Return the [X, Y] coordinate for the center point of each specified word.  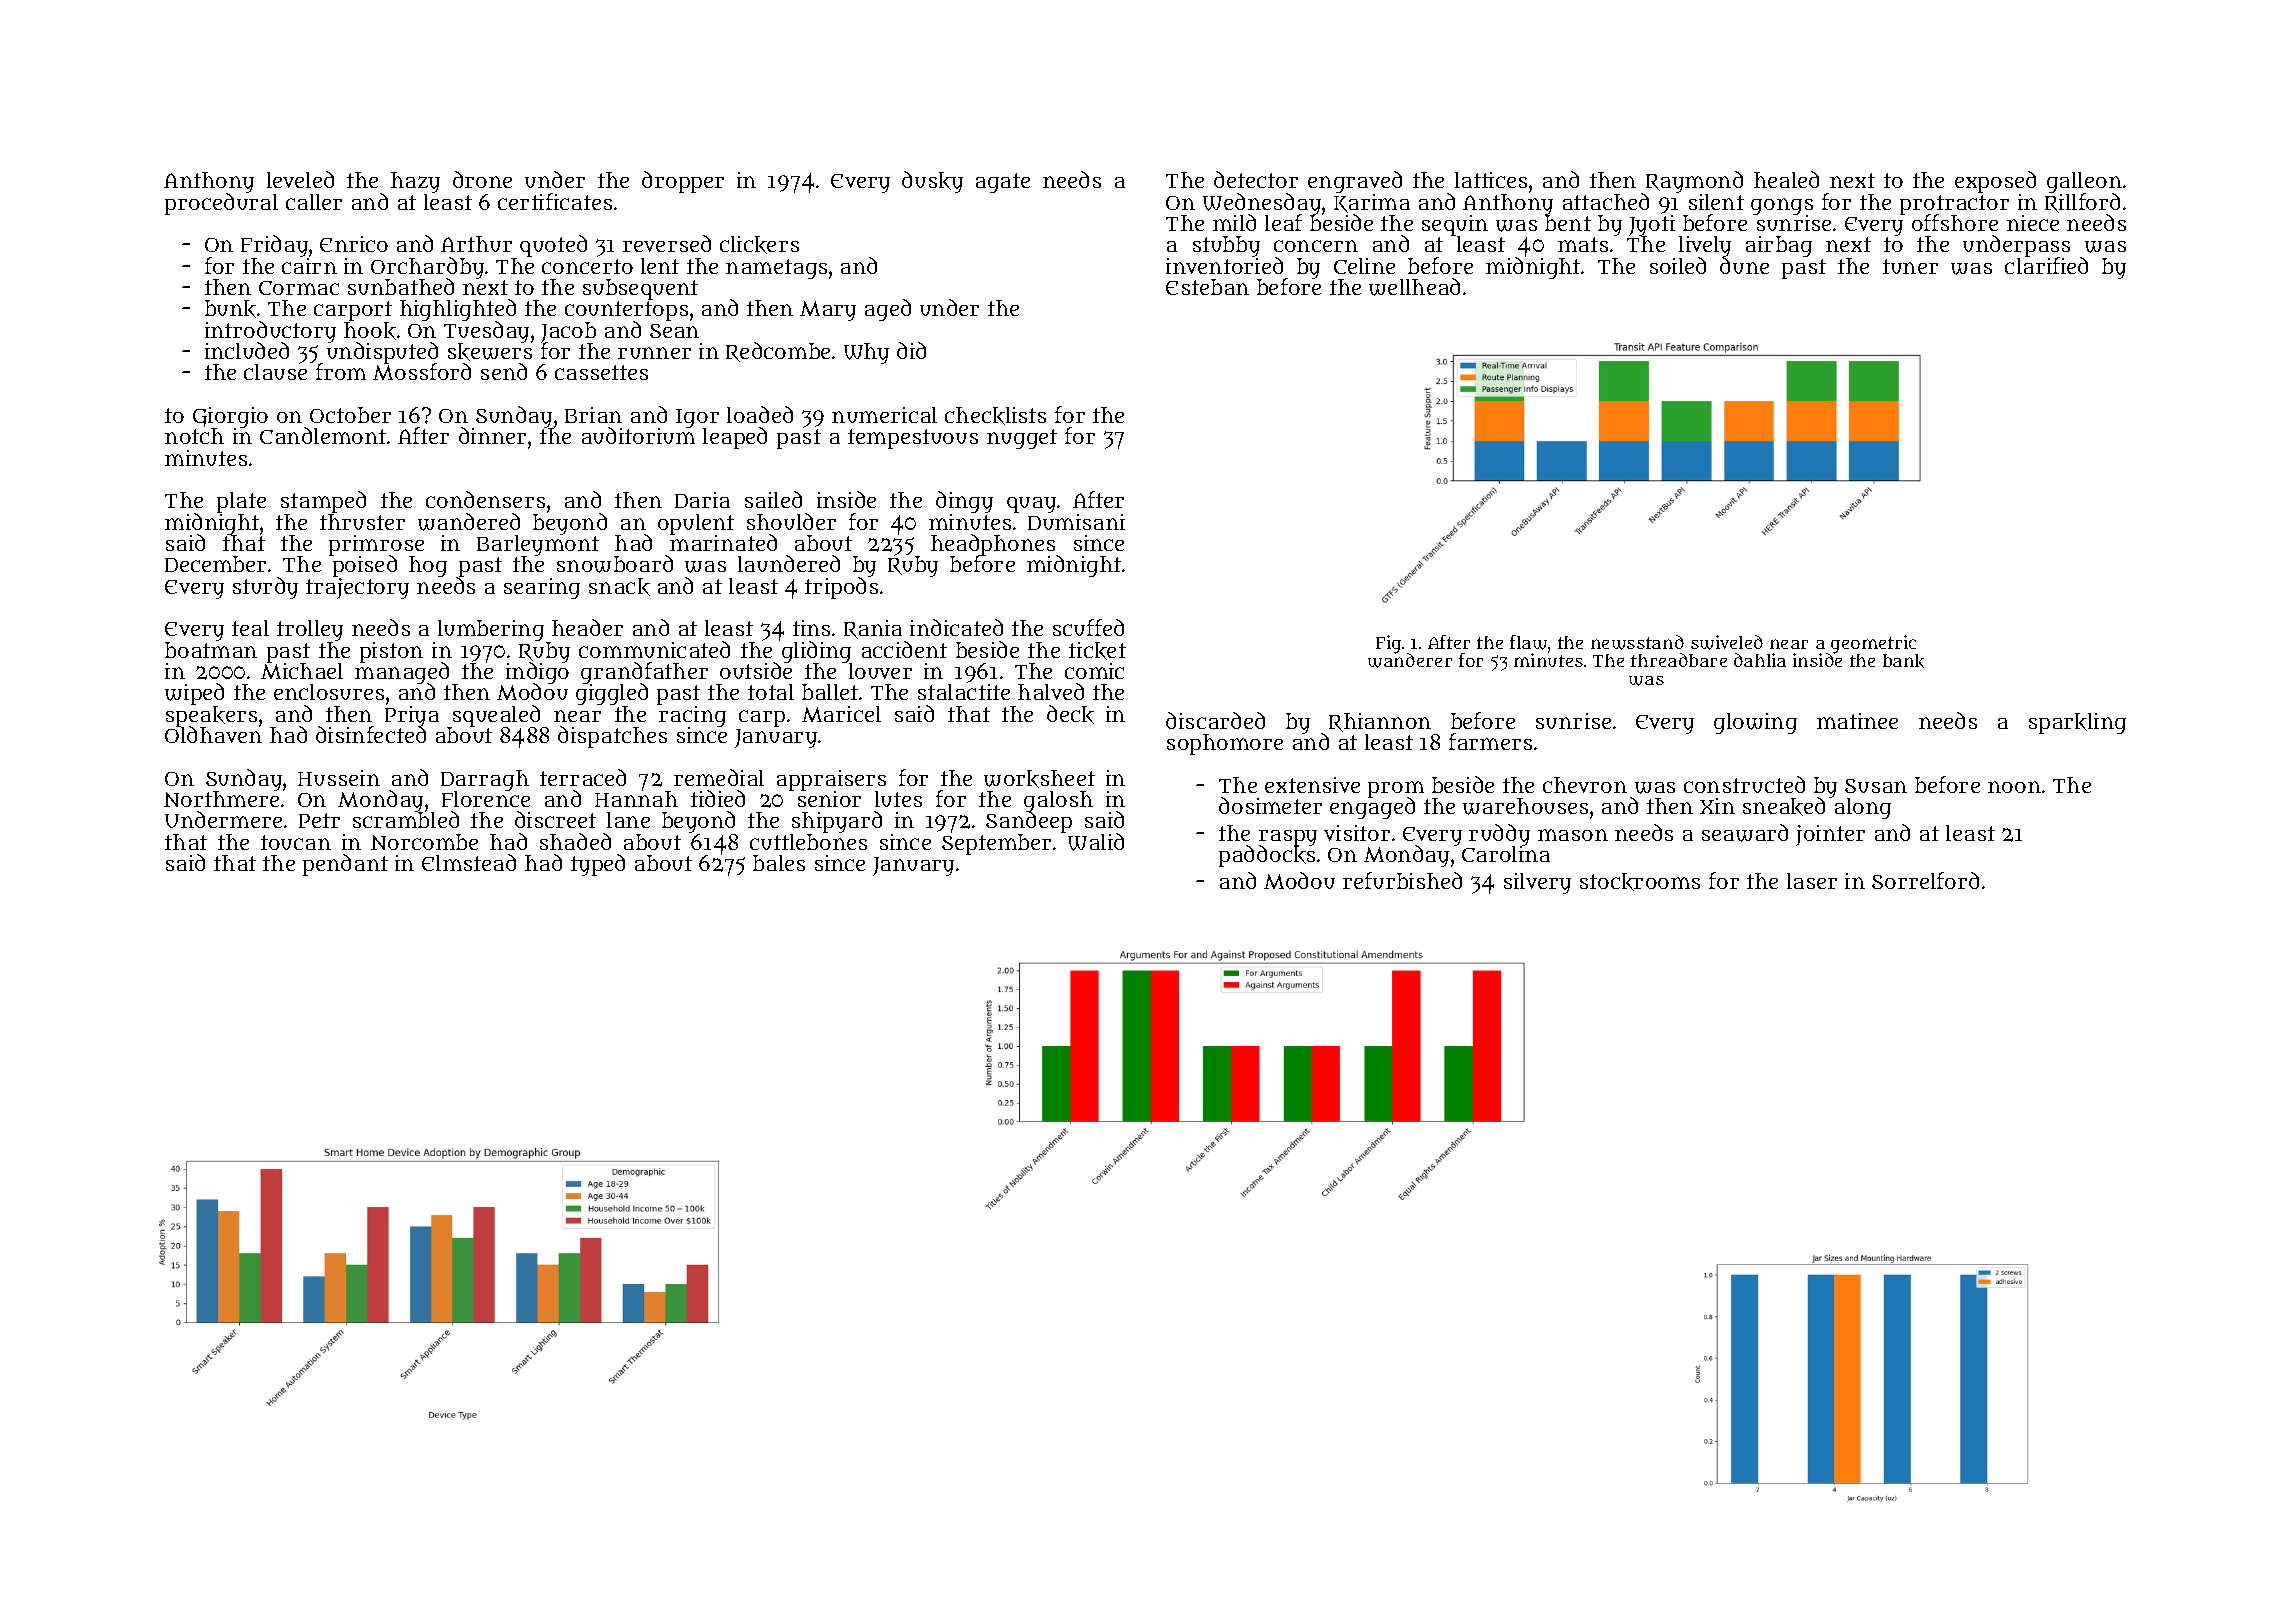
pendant [345, 865]
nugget [1022, 439]
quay [1031, 505]
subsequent [640, 289]
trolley [310, 630]
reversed [667, 243]
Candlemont [323, 435]
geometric [1873, 644]
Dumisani [1076, 522]
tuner [1910, 266]
